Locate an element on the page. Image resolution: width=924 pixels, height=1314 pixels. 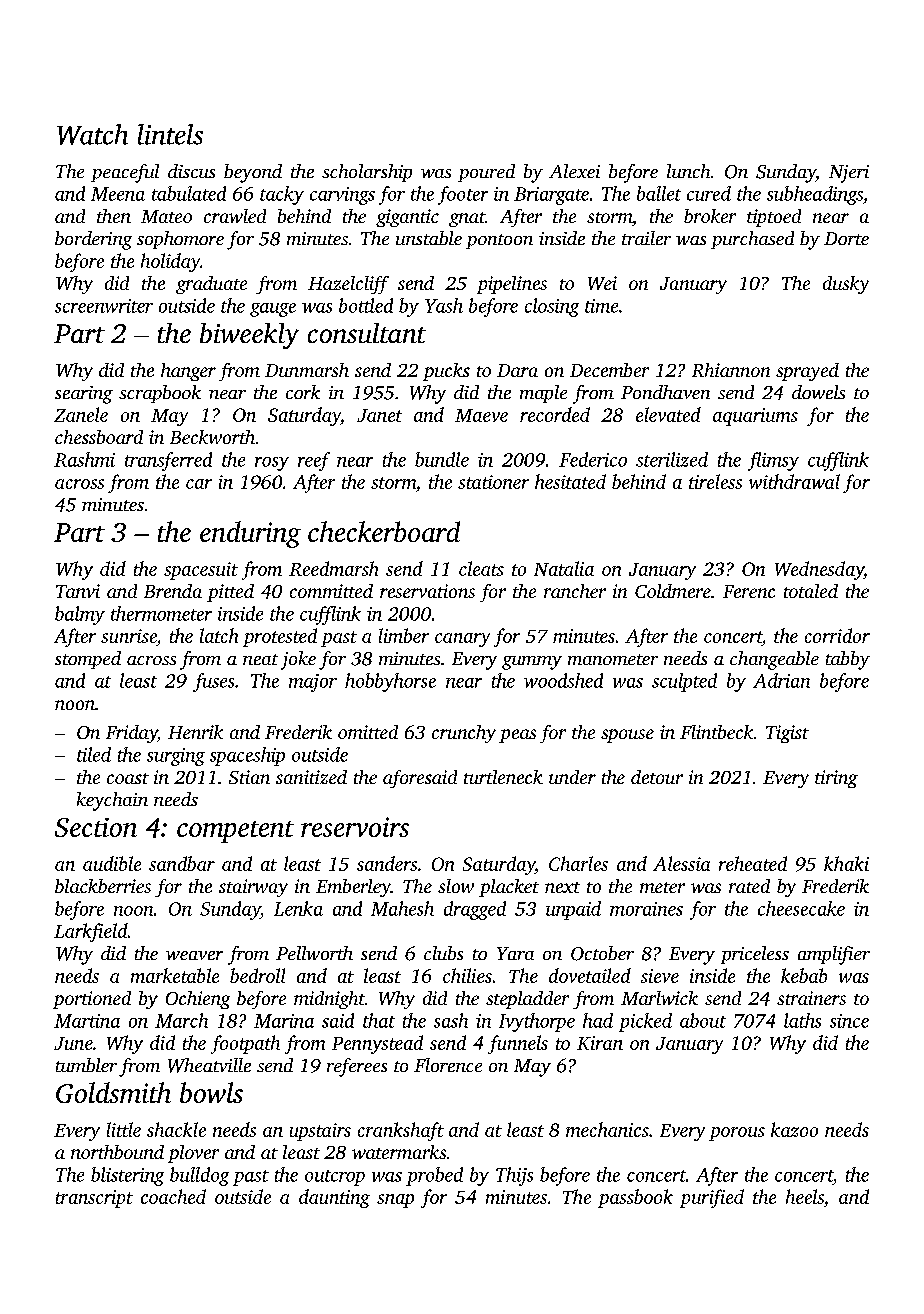
hobbyhorse is located at coordinates (390, 682).
